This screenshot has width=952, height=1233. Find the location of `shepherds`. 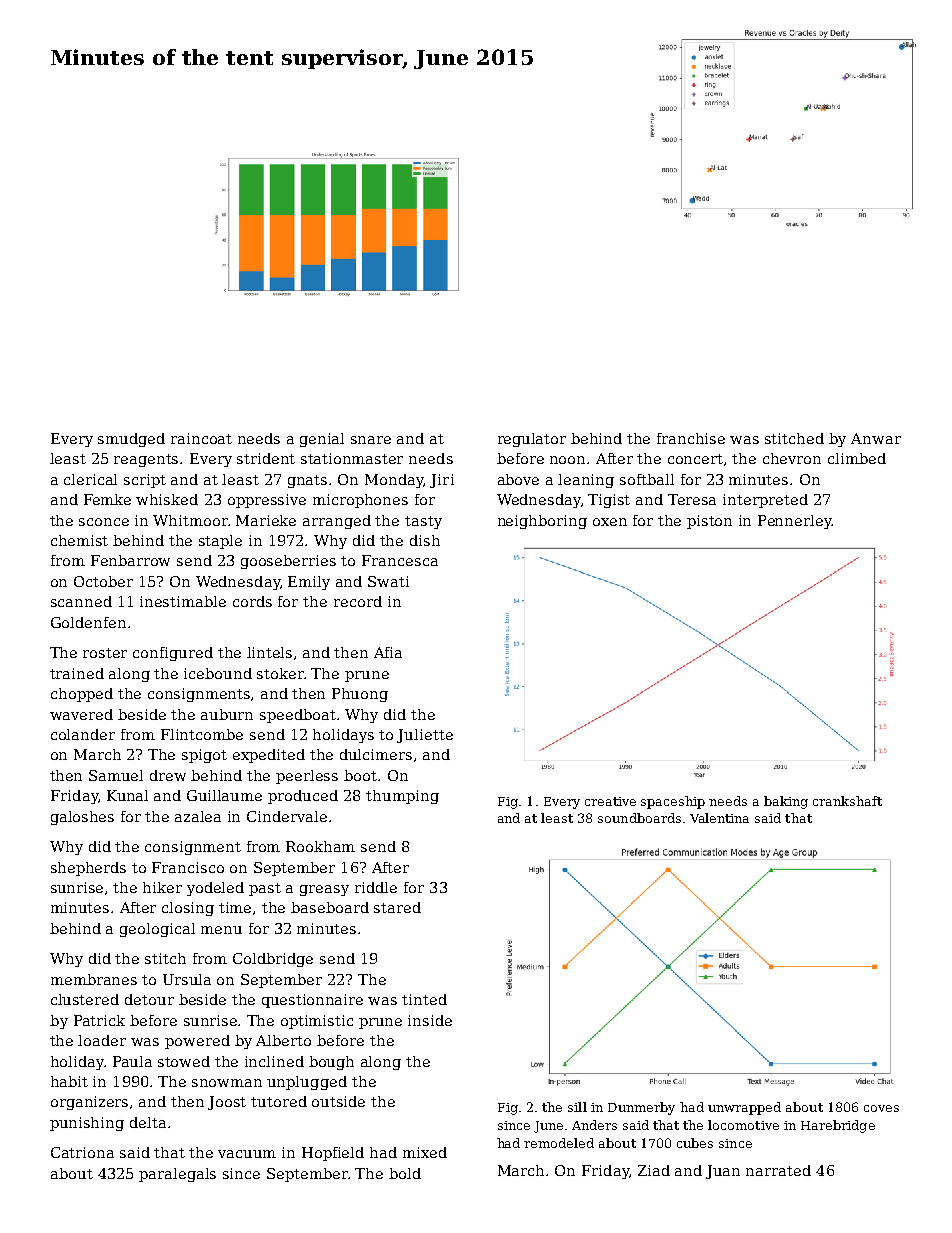

shepherds is located at coordinates (88, 869).
